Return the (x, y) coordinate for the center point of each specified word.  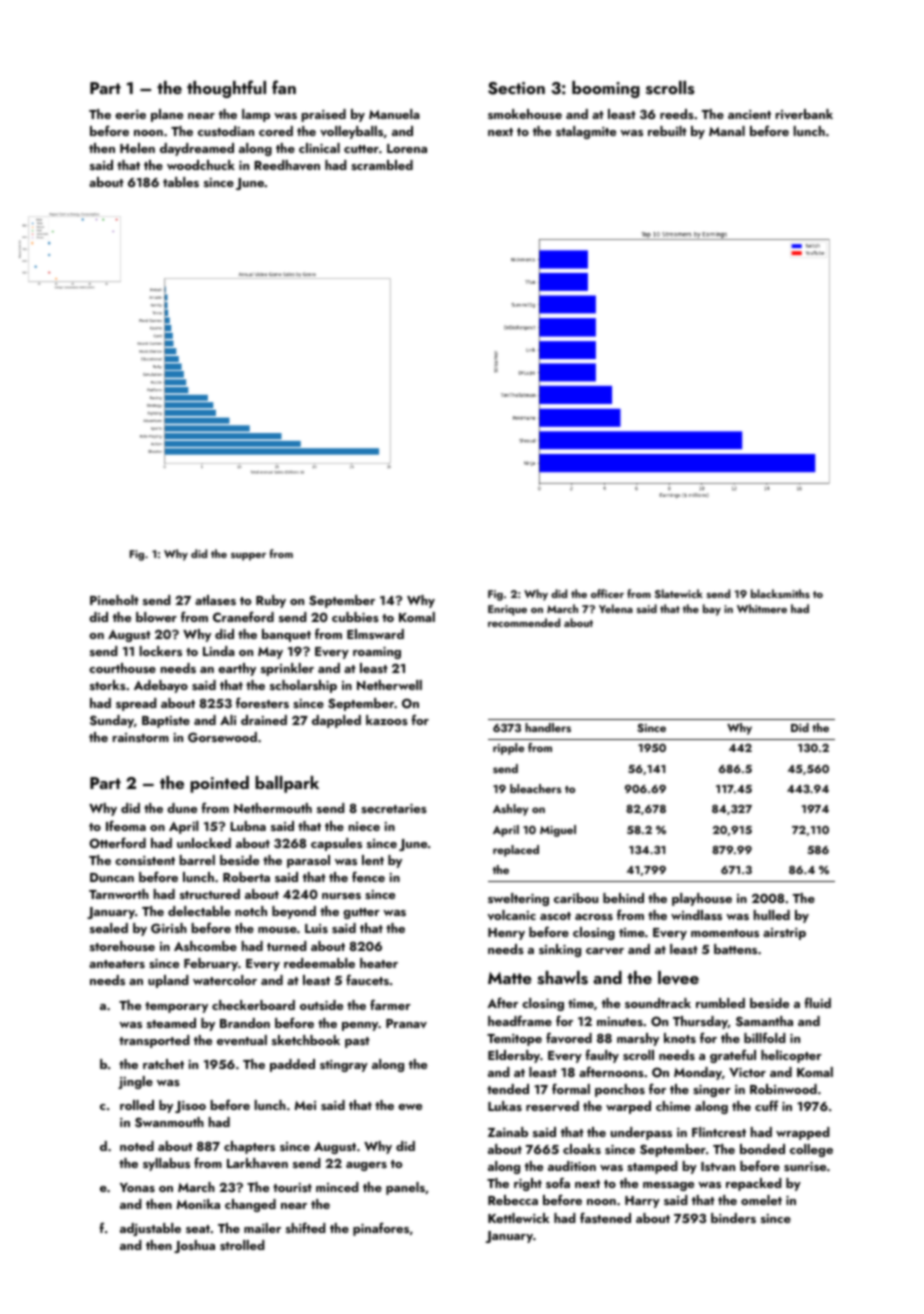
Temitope (514, 1040)
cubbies (355, 617)
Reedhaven (287, 165)
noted (137, 1146)
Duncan (112, 877)
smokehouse (525, 114)
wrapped (803, 1133)
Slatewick (679, 593)
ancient (749, 114)
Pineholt (114, 600)
